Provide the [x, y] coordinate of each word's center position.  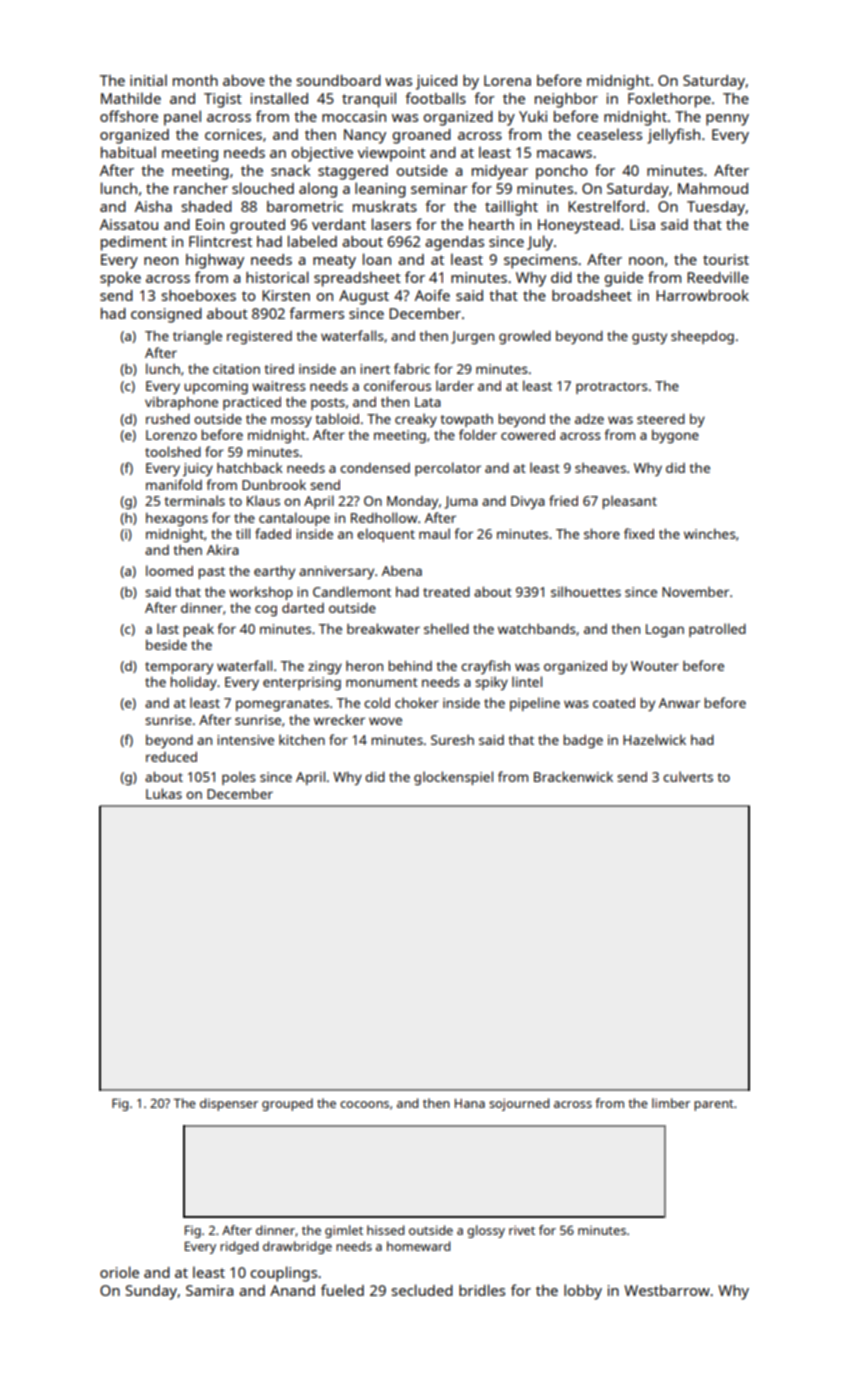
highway [215, 261]
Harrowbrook [702, 295]
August [364, 297]
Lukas [164, 793]
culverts [688, 776]
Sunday [151, 1292]
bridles [482, 1290]
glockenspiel [453, 778]
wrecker [339, 719]
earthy [274, 572]
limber [671, 1103]
